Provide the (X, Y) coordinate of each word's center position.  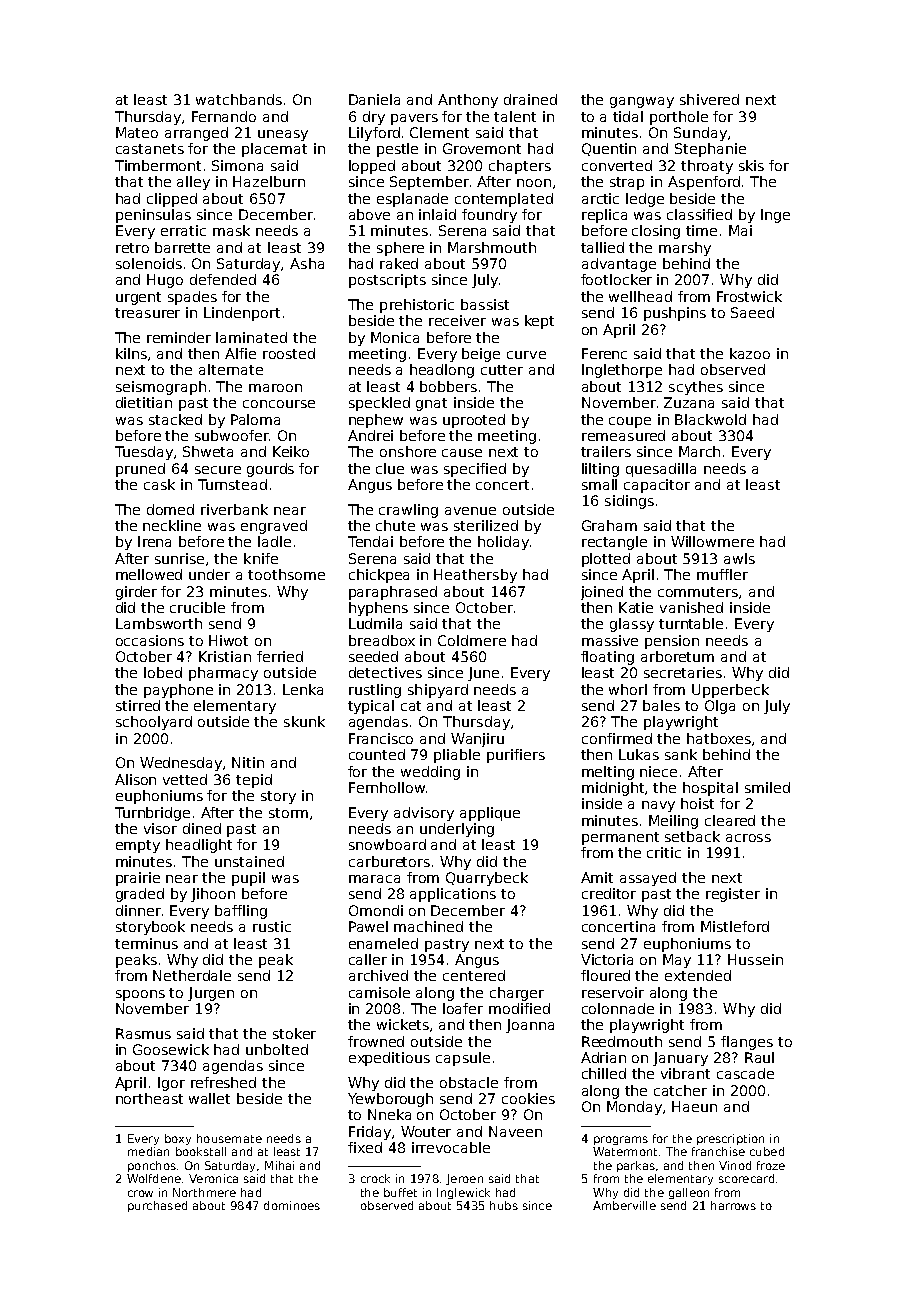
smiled (767, 787)
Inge (775, 216)
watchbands (239, 99)
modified (519, 1008)
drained (530, 99)
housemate (229, 1138)
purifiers (516, 756)
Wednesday (182, 764)
